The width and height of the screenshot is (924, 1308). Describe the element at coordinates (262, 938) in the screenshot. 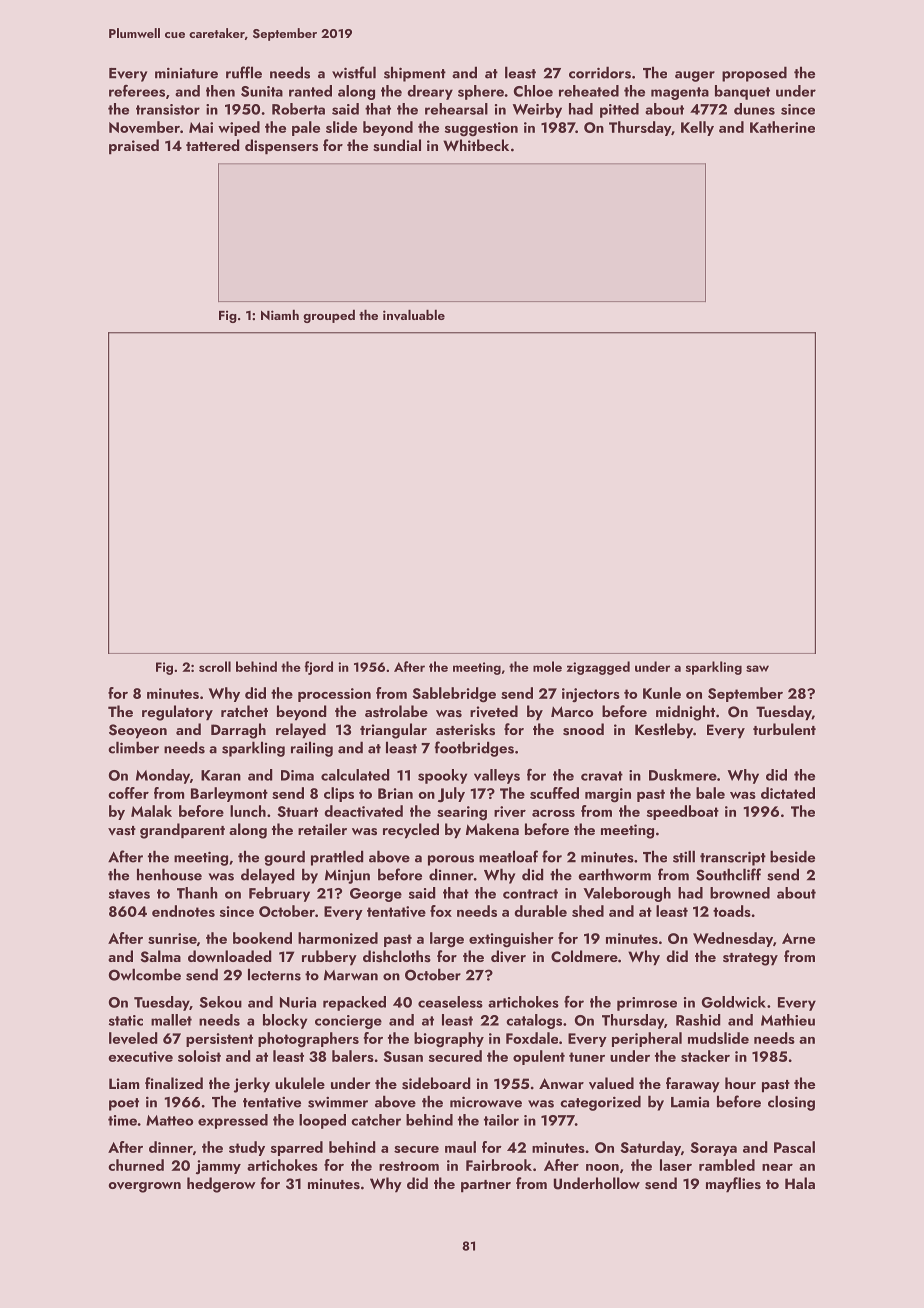

I see `bookend` at that location.
